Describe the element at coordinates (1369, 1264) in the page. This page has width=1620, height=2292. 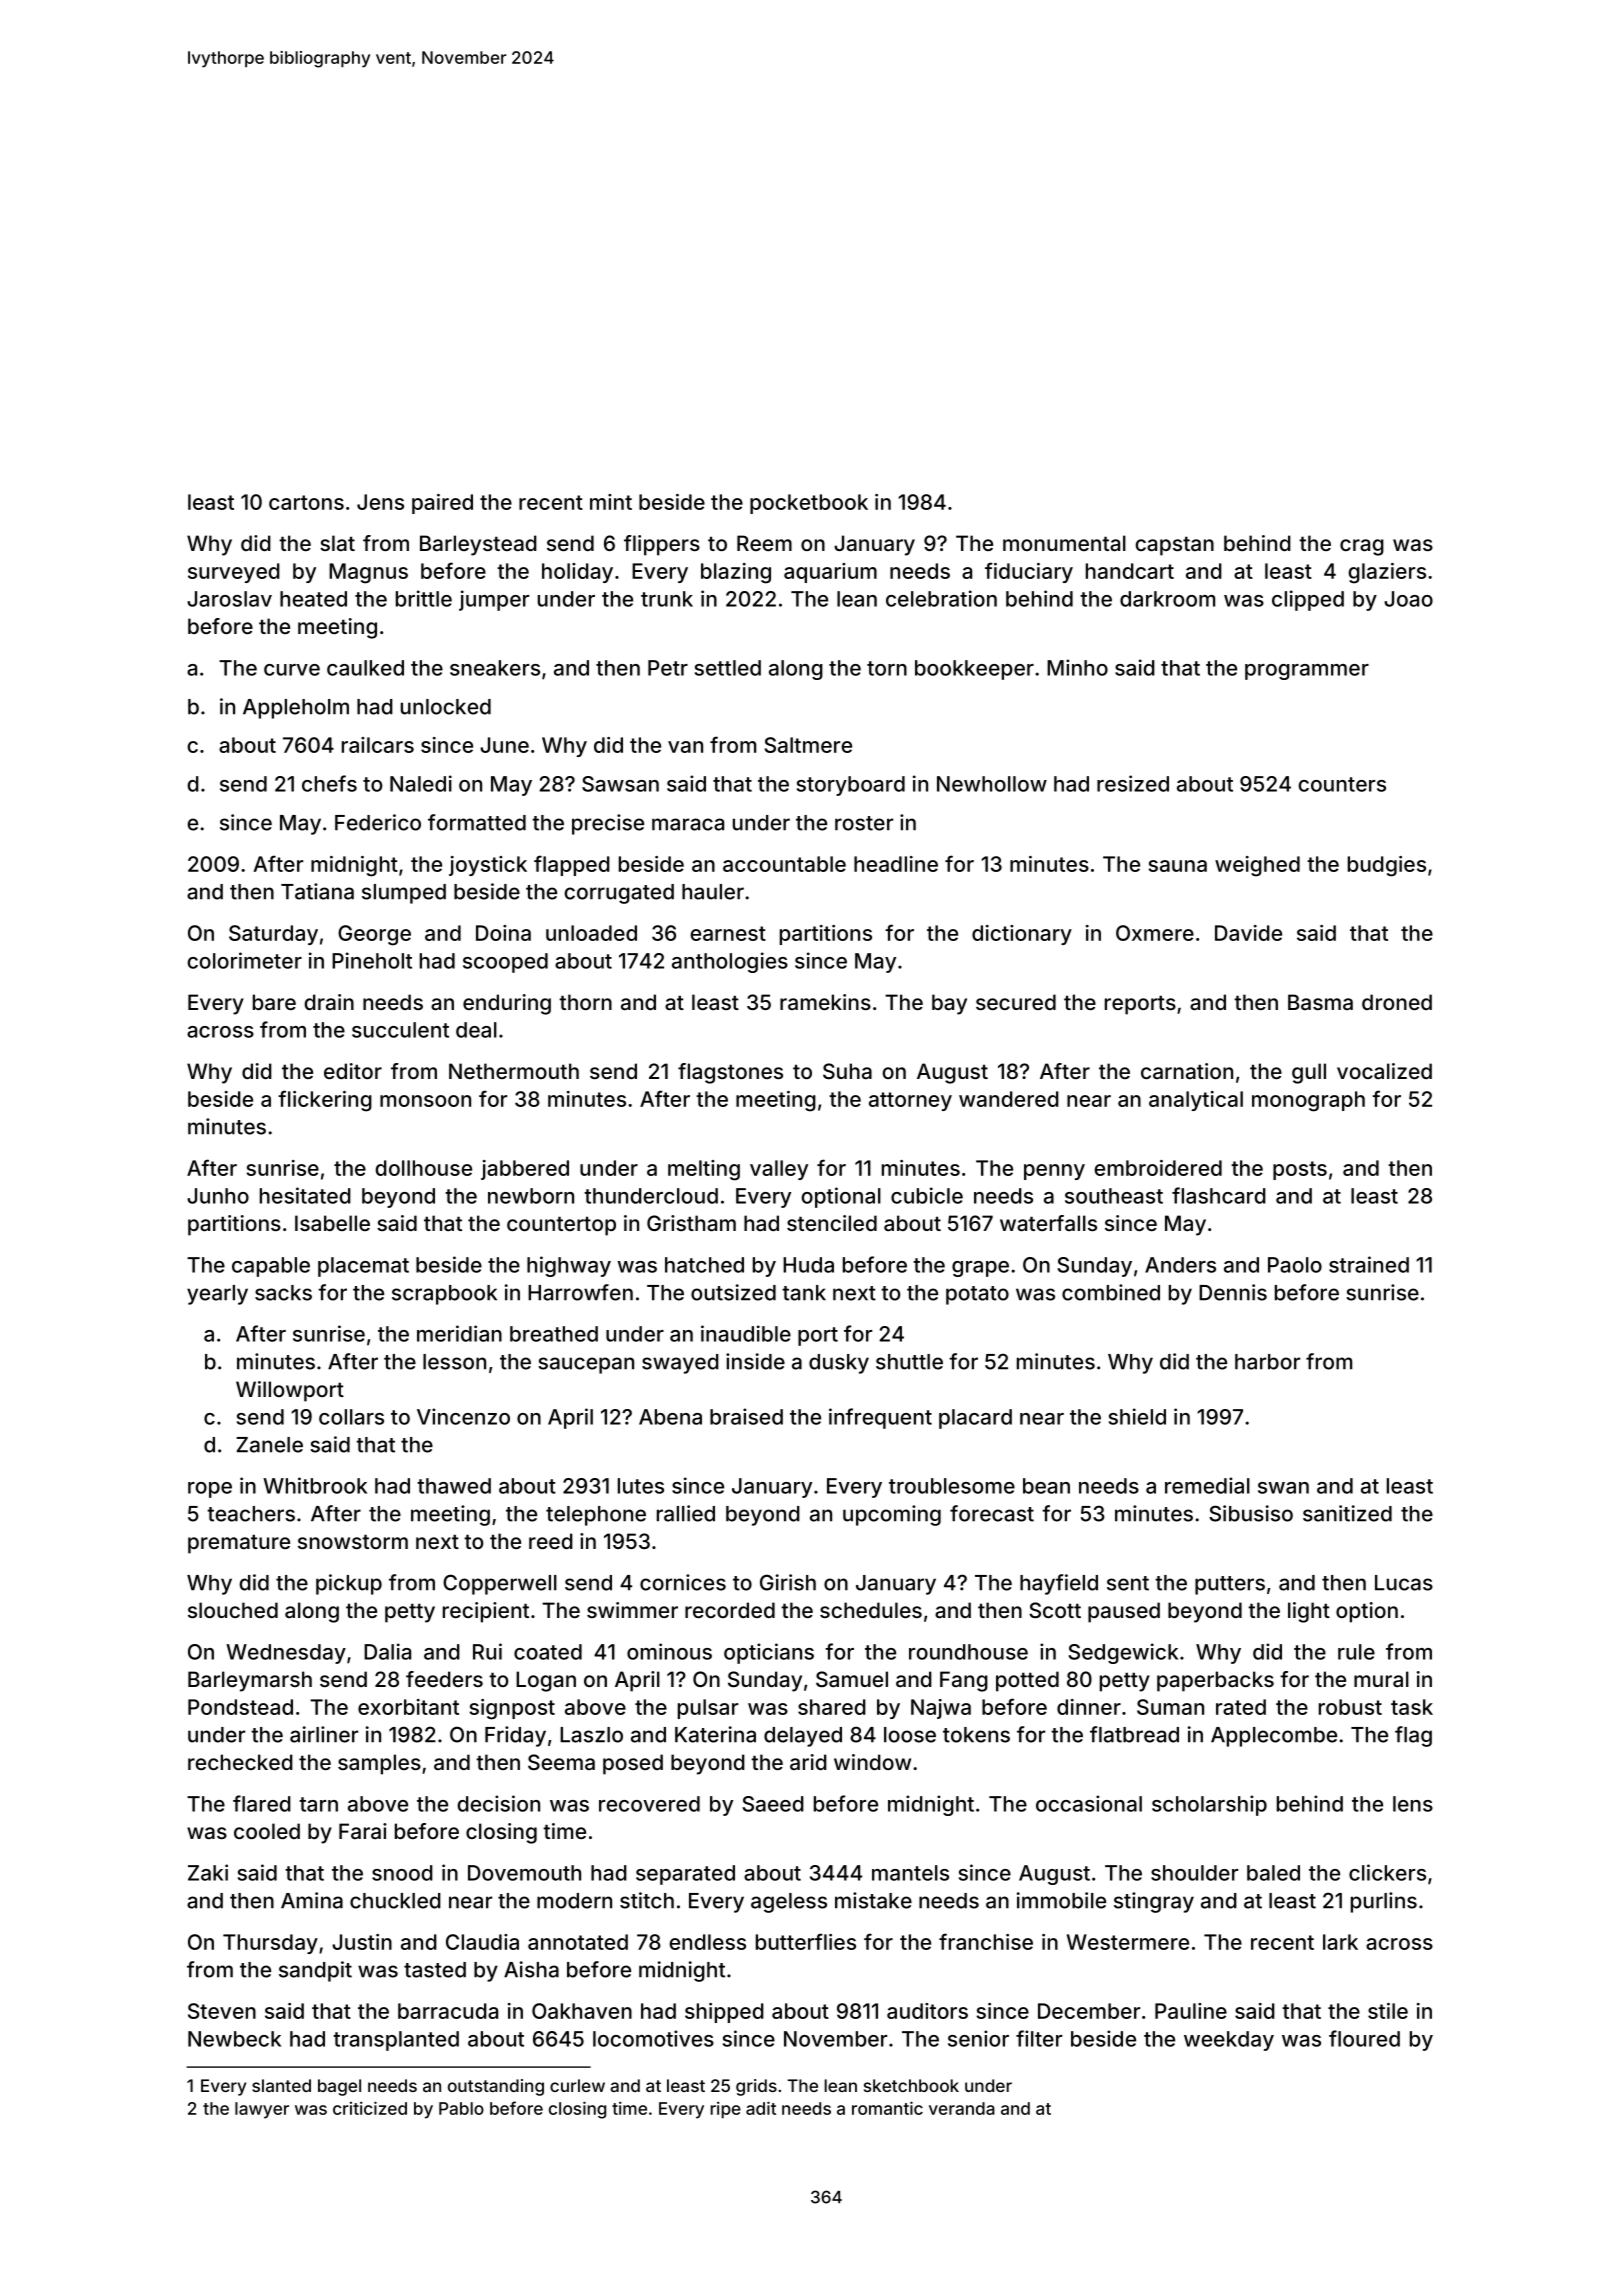
I see `strained` at that location.
